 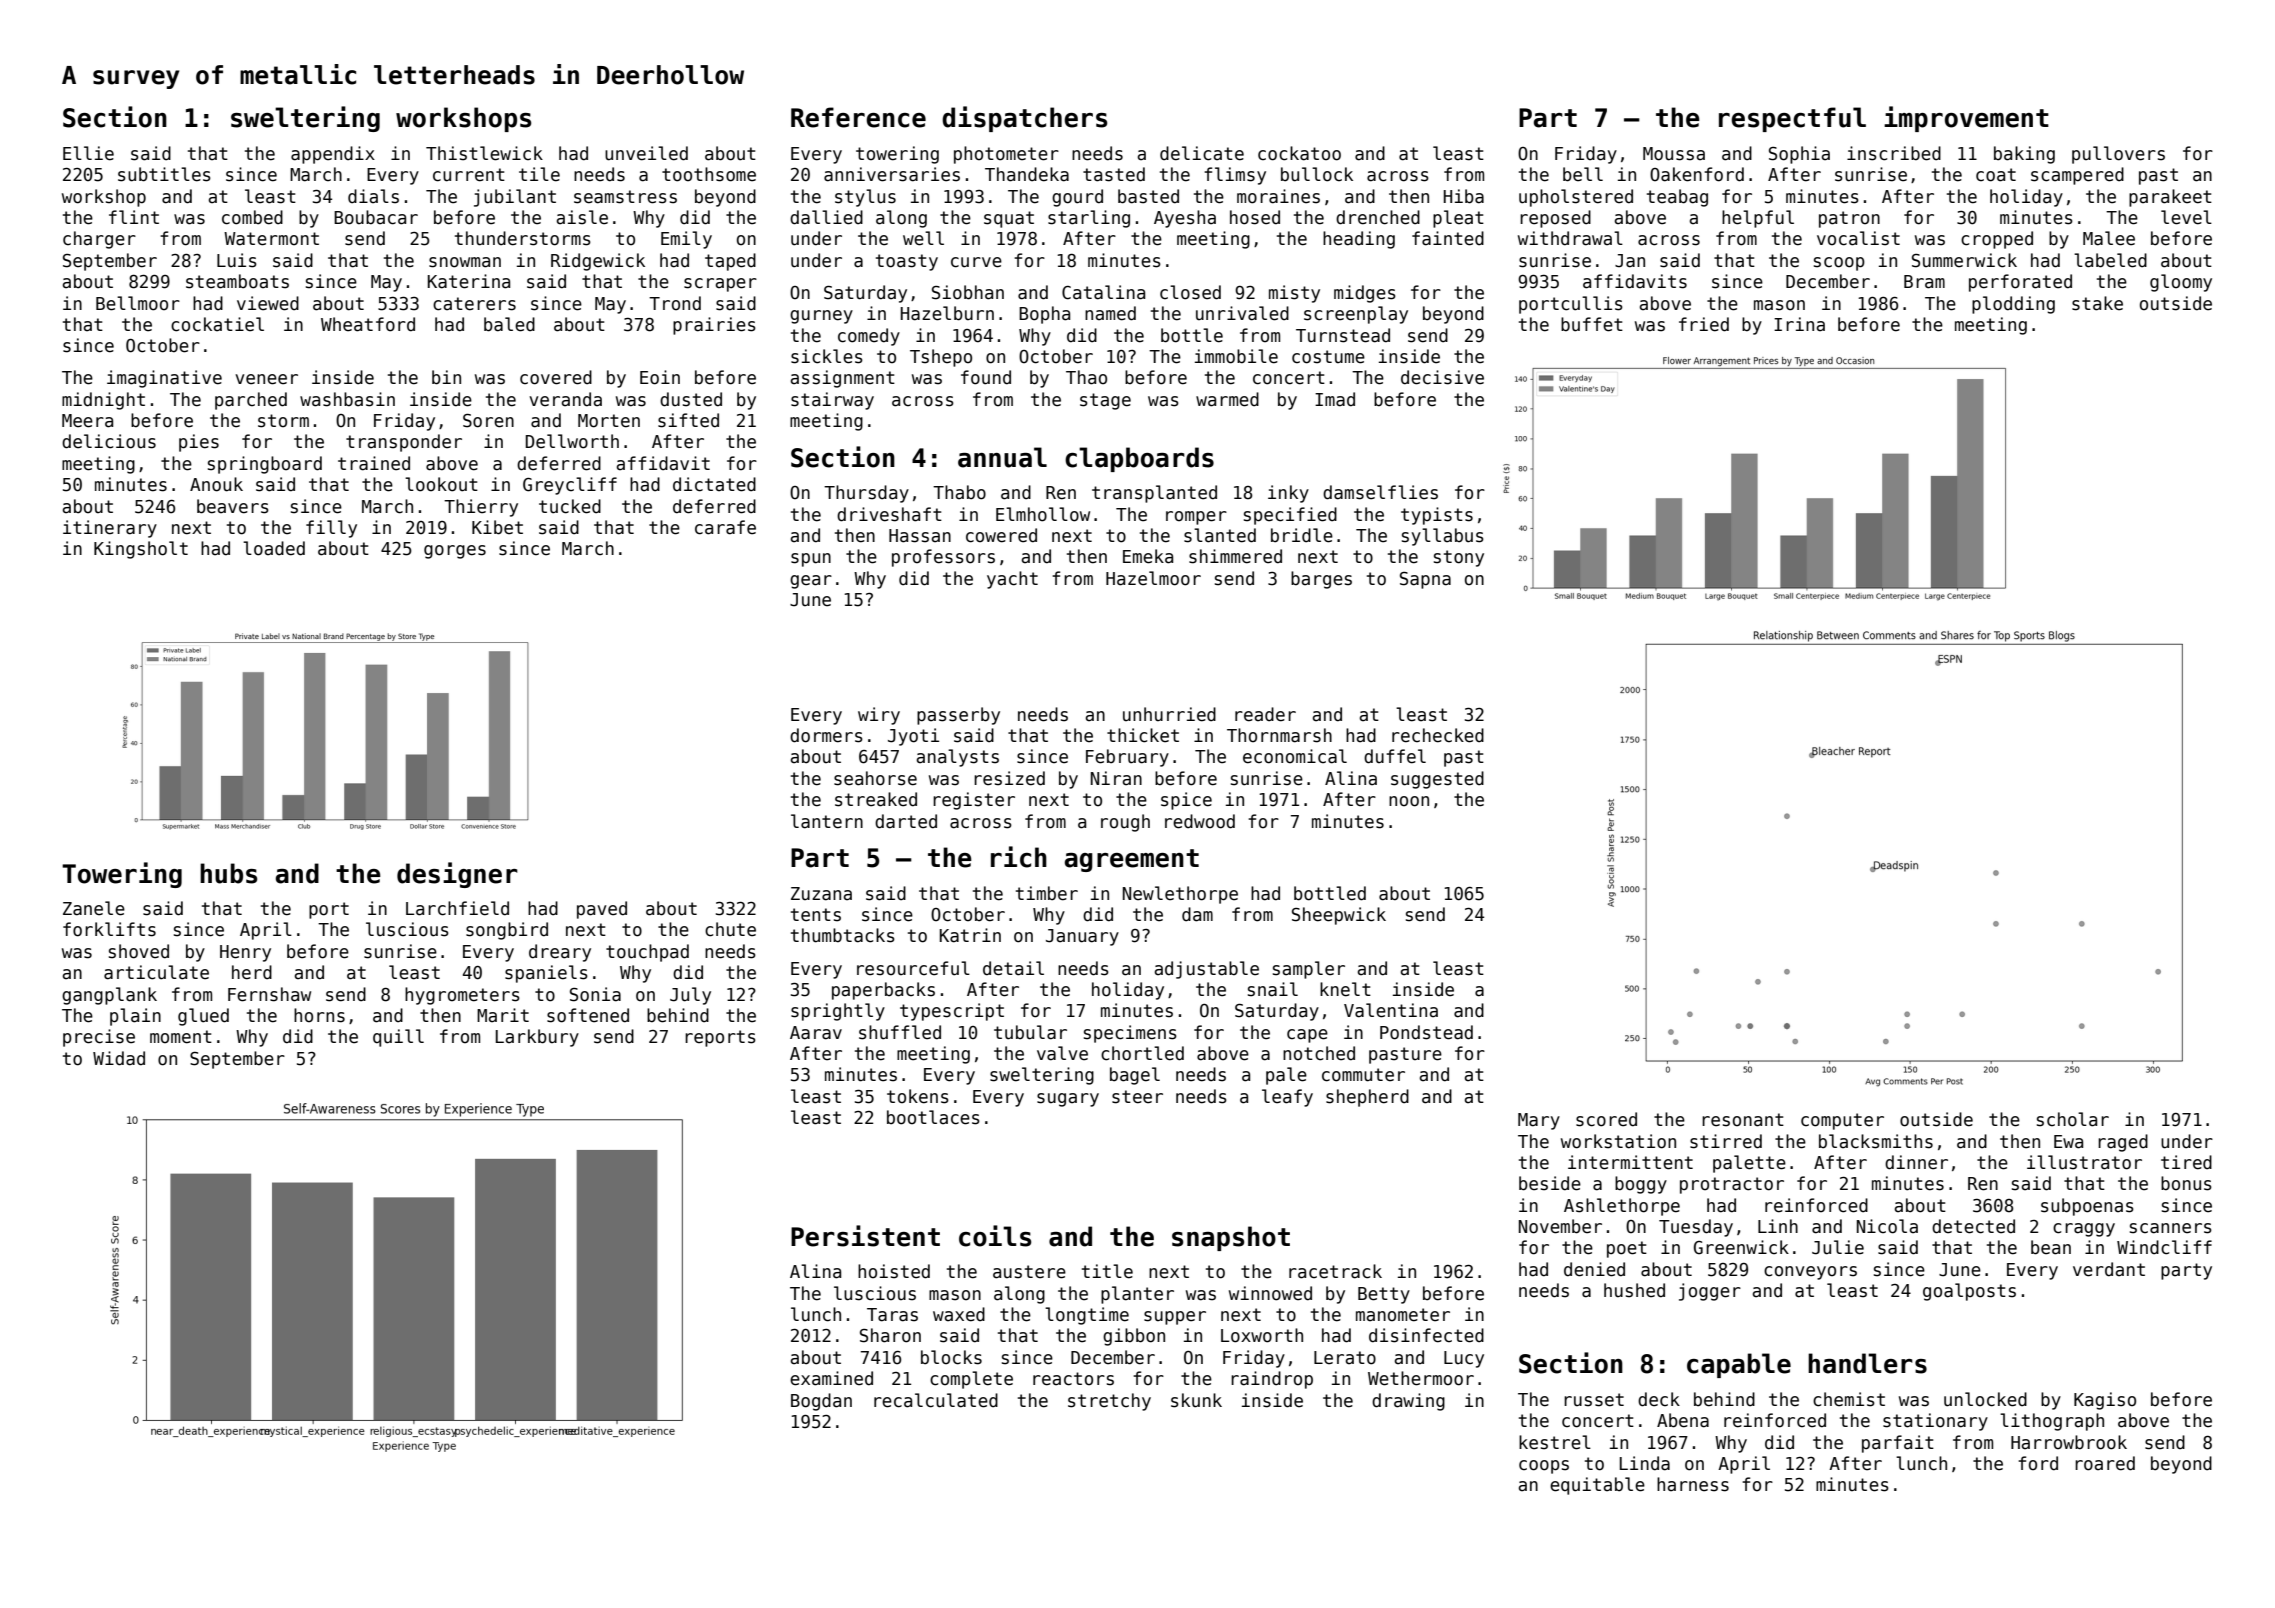 What do you see at coordinates (99, 240) in the document?
I see `charger` at bounding box center [99, 240].
